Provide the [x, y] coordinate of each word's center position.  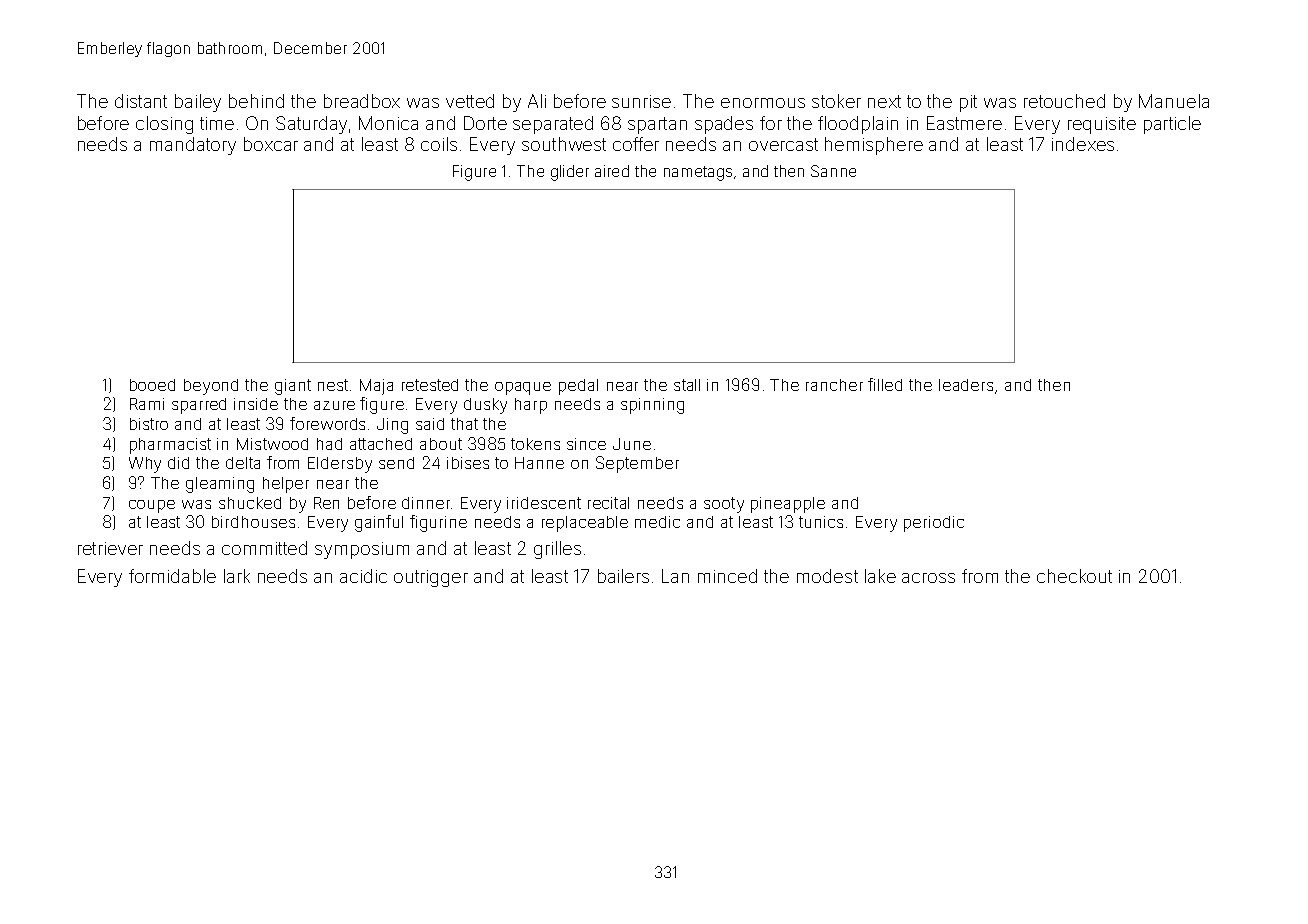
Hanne [539, 463]
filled [885, 384]
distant [141, 101]
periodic [934, 524]
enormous [763, 103]
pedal [578, 387]
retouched [1064, 101]
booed [152, 385]
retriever [110, 548]
